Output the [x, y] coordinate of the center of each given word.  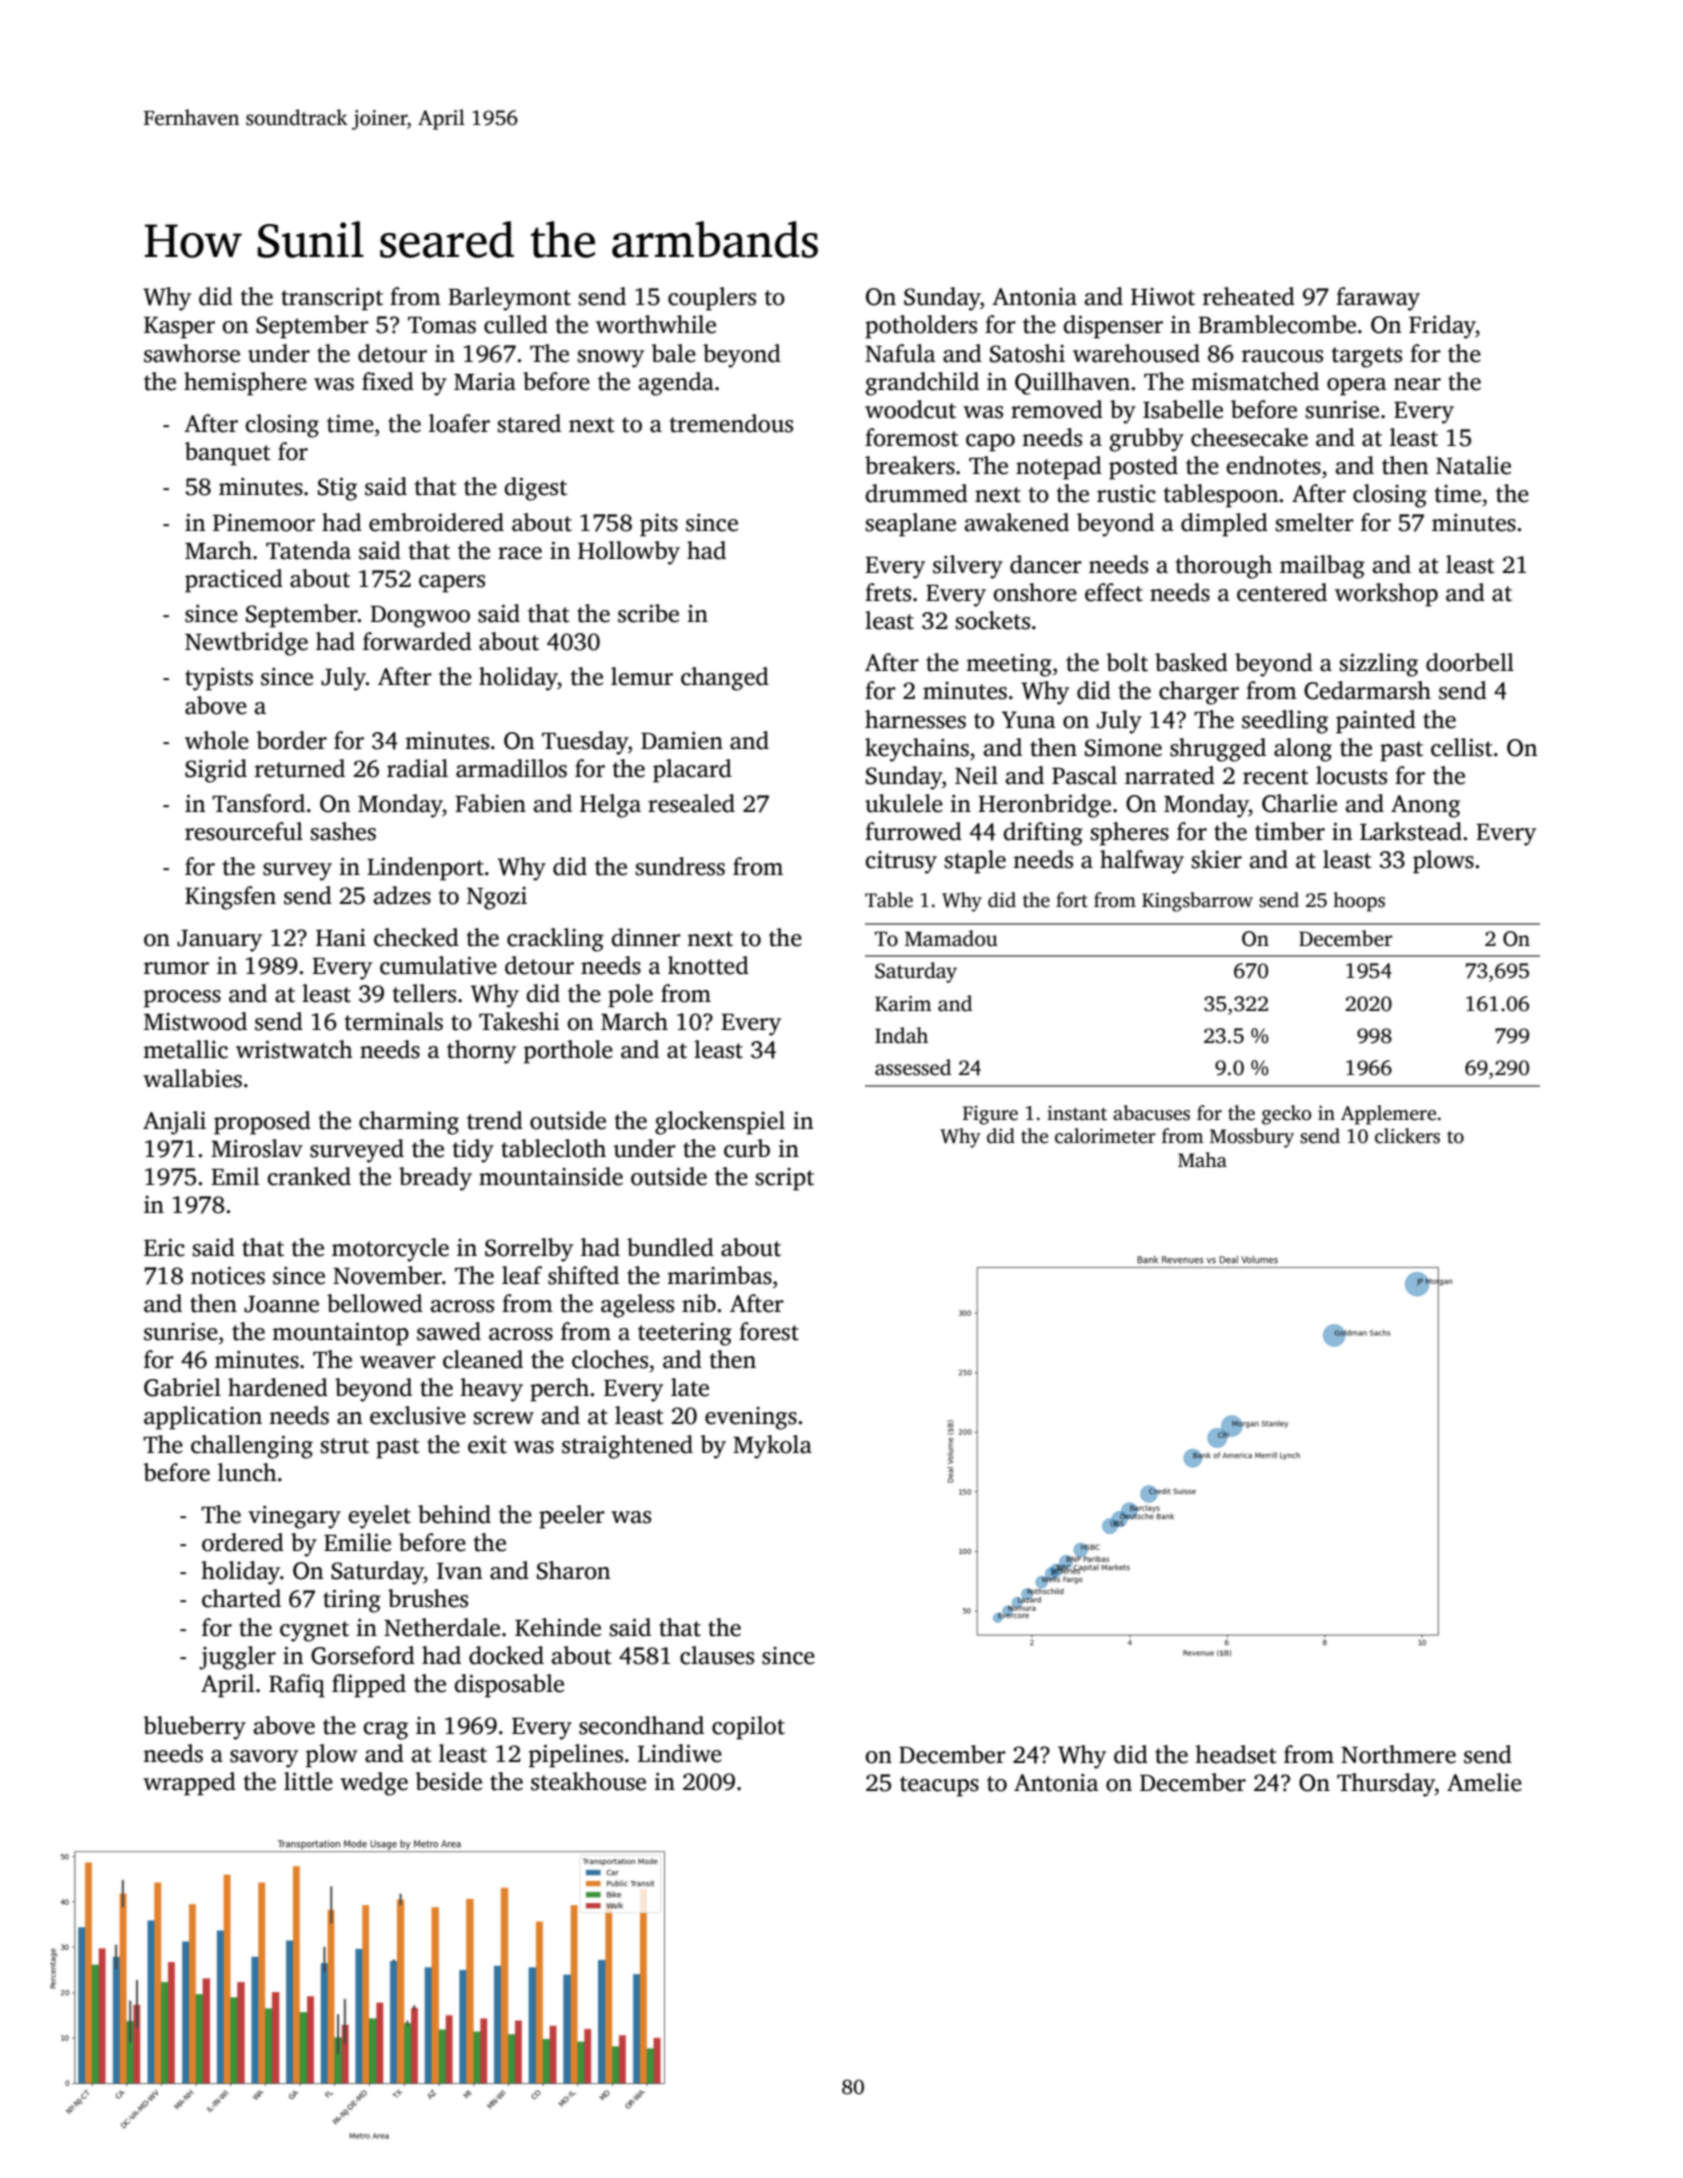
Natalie [1473, 465]
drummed [916, 493]
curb [747, 1148]
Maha [1202, 1160]
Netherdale [442, 1627]
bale [673, 353]
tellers [424, 993]
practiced [234, 581]
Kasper [179, 328]
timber [1290, 831]
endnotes [1273, 465]
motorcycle [390, 1250]
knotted [708, 965]
